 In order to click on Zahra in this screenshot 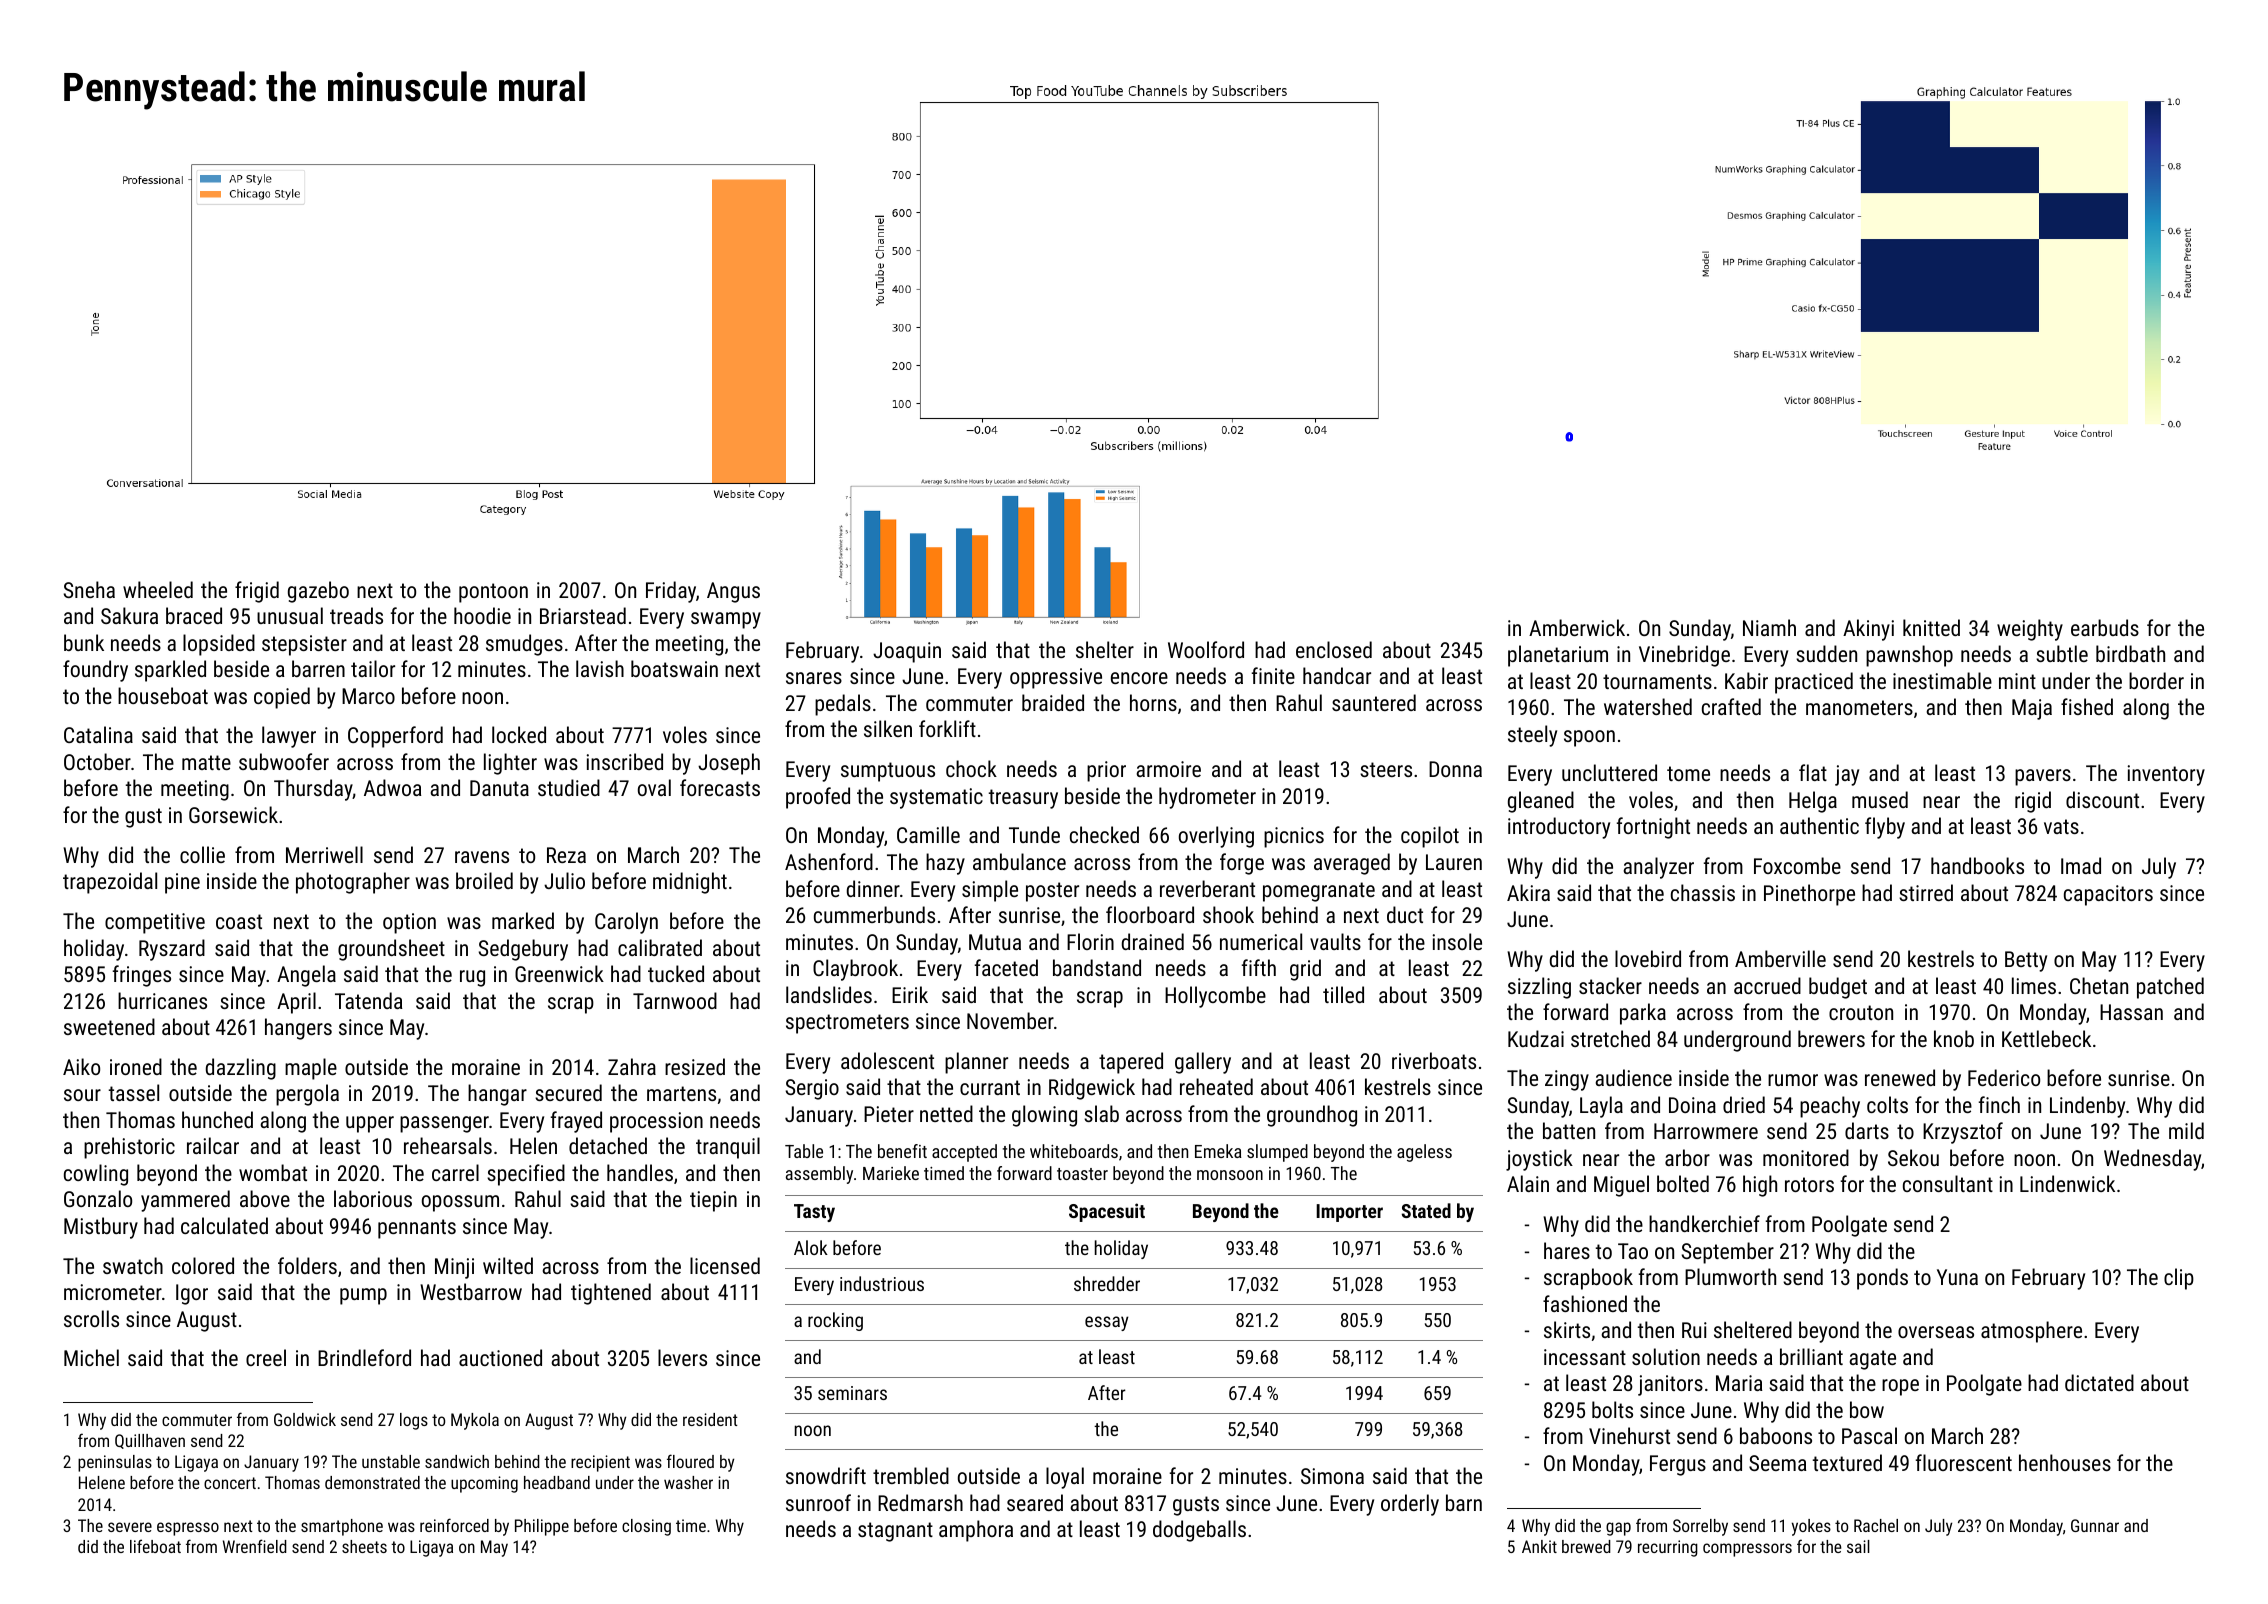, I will do `click(632, 1066)`.
